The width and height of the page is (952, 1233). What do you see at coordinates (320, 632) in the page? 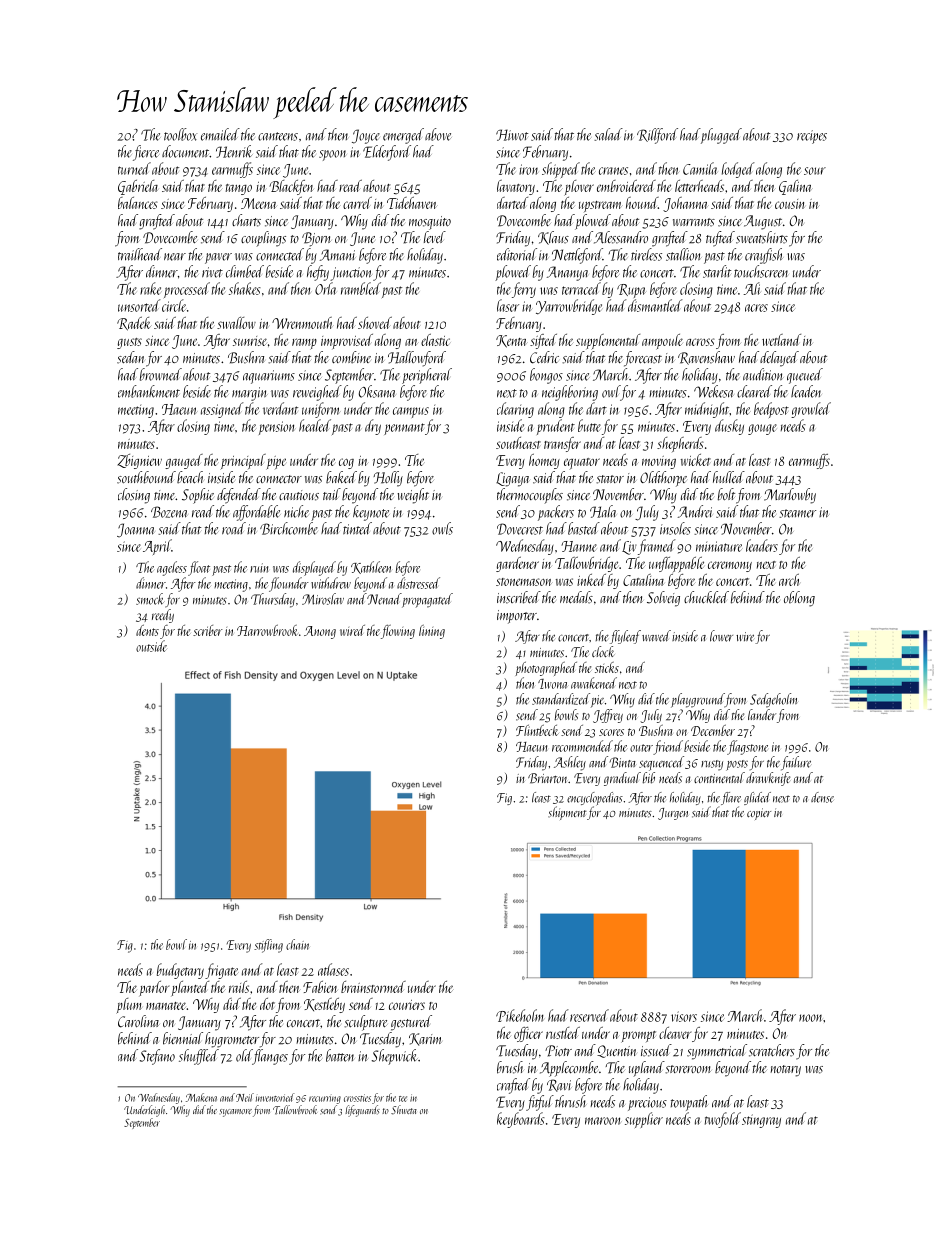
I see `Anong` at bounding box center [320, 632].
